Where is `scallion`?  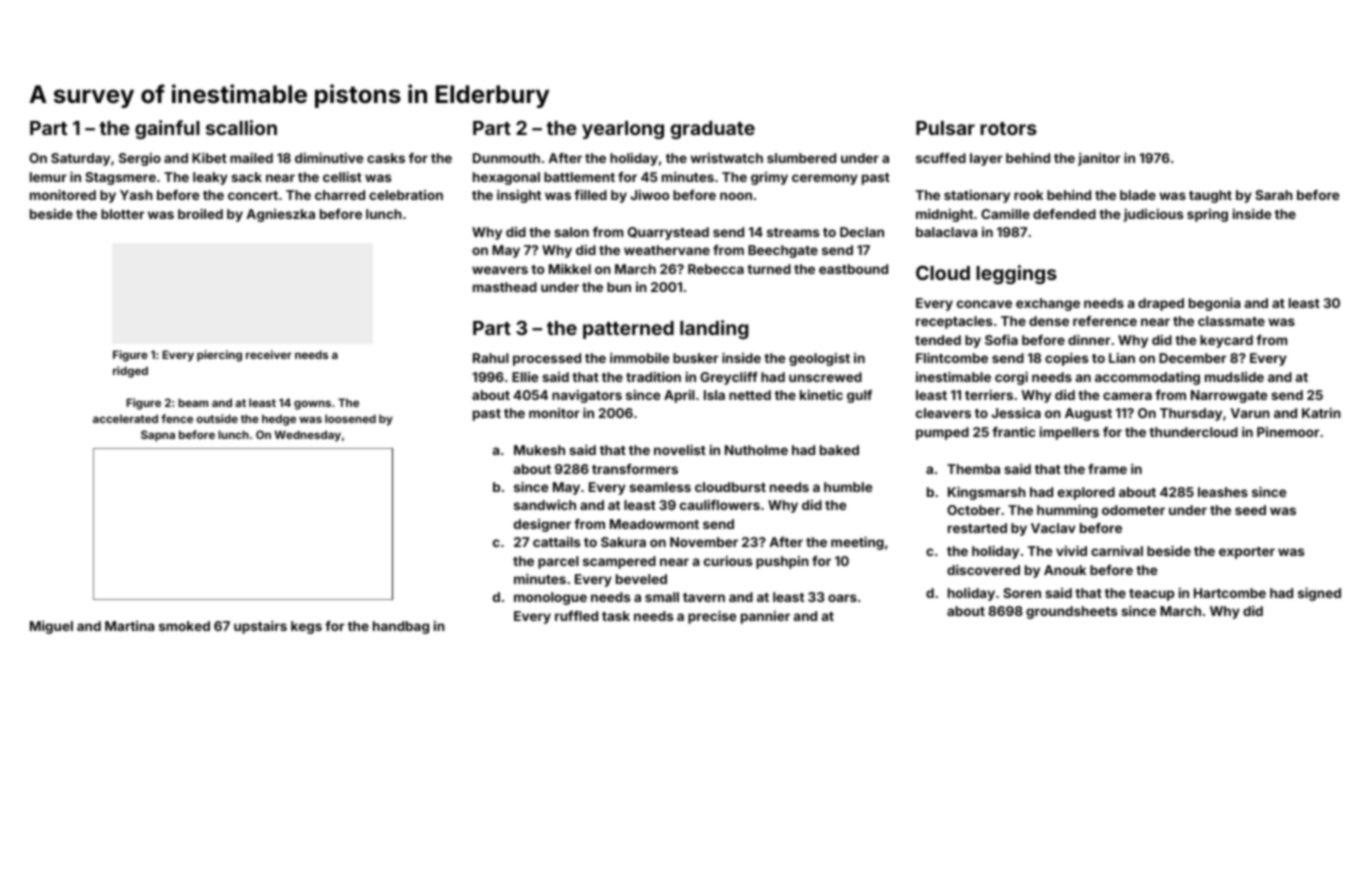
scallion is located at coordinates (241, 127).
